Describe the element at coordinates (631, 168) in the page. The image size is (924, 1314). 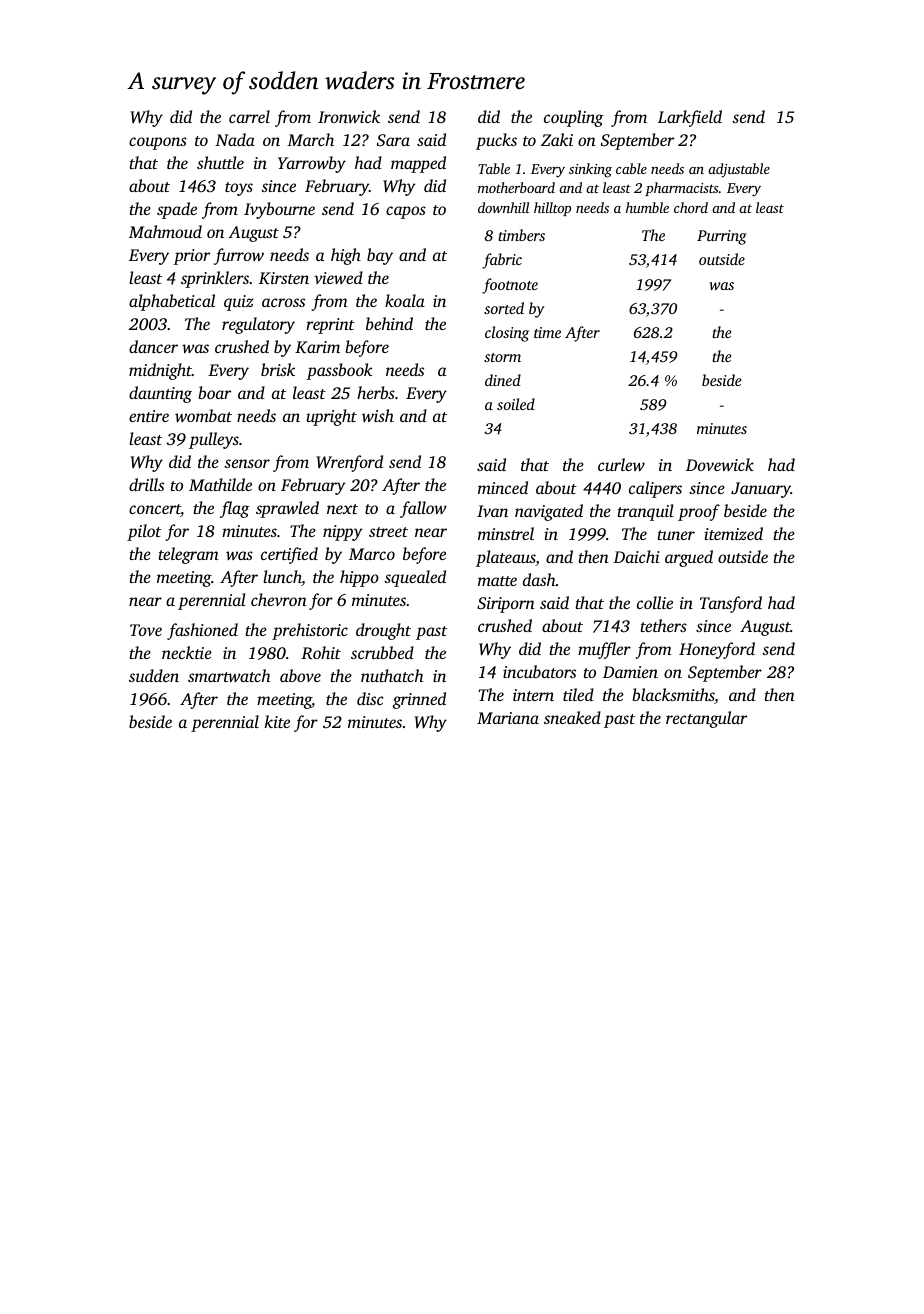
I see `cable` at that location.
